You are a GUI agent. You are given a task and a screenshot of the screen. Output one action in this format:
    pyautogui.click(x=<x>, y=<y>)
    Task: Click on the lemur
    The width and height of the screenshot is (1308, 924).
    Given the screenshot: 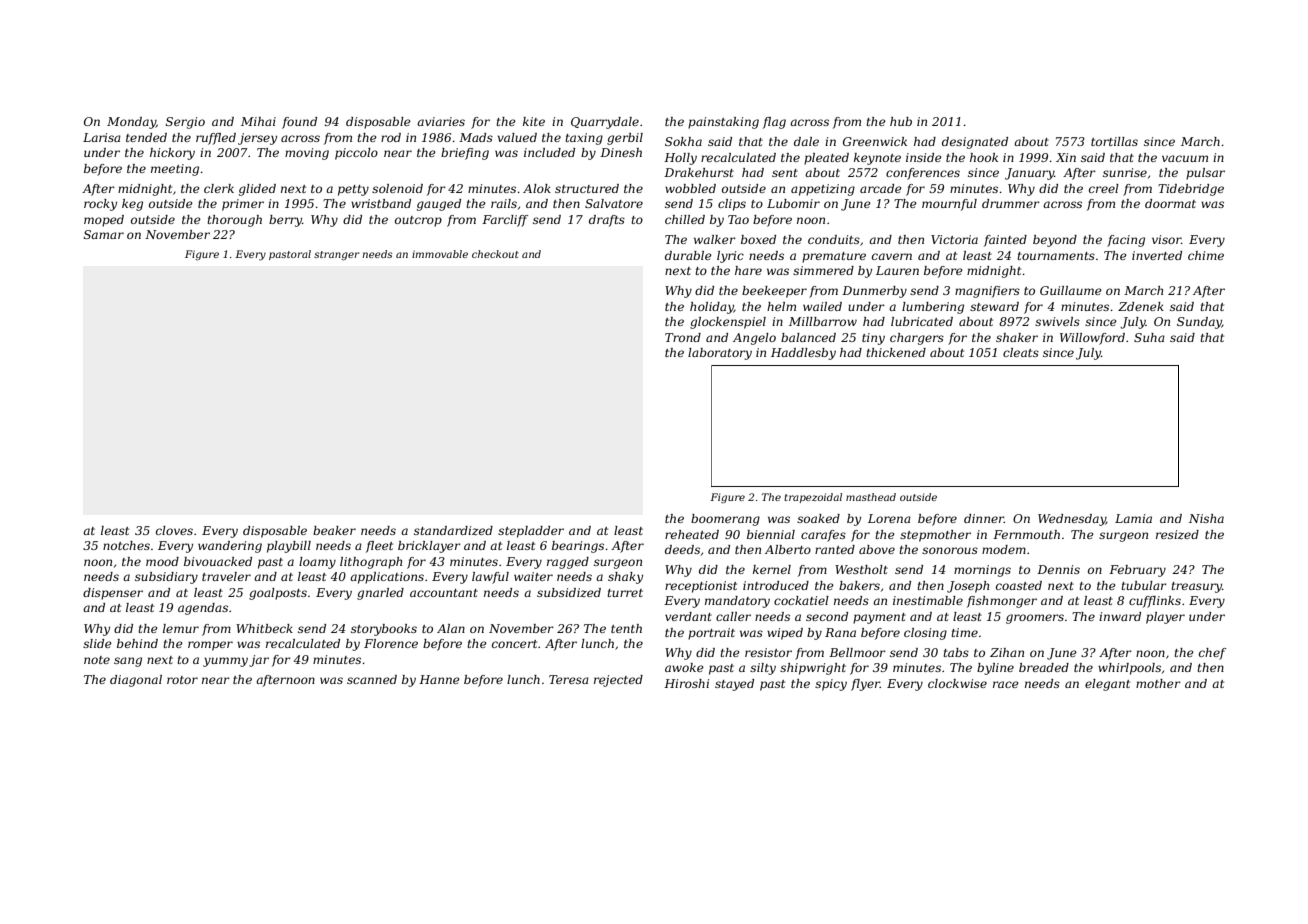 What is the action you would take?
    pyautogui.click(x=181, y=628)
